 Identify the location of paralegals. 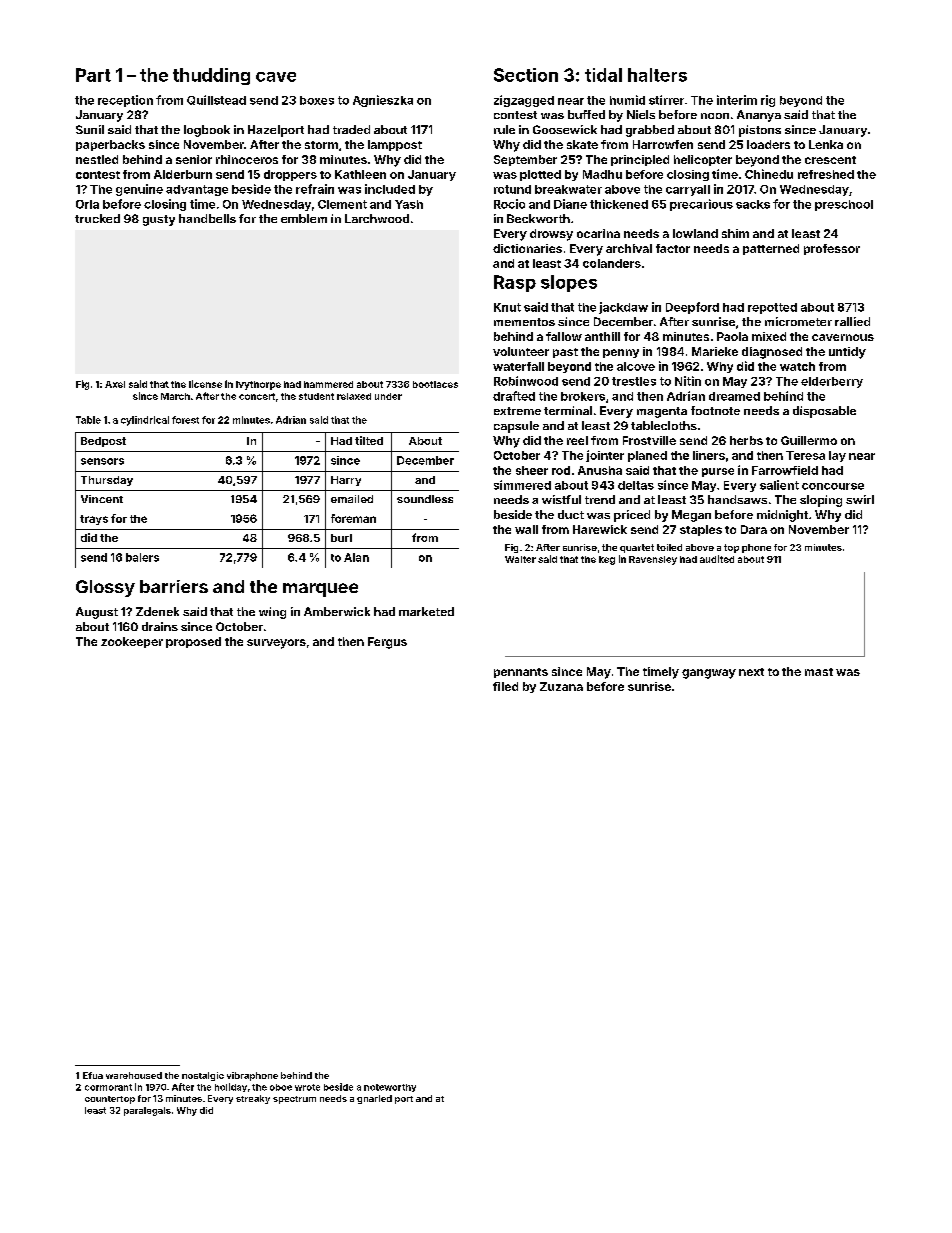
(147, 1111).
